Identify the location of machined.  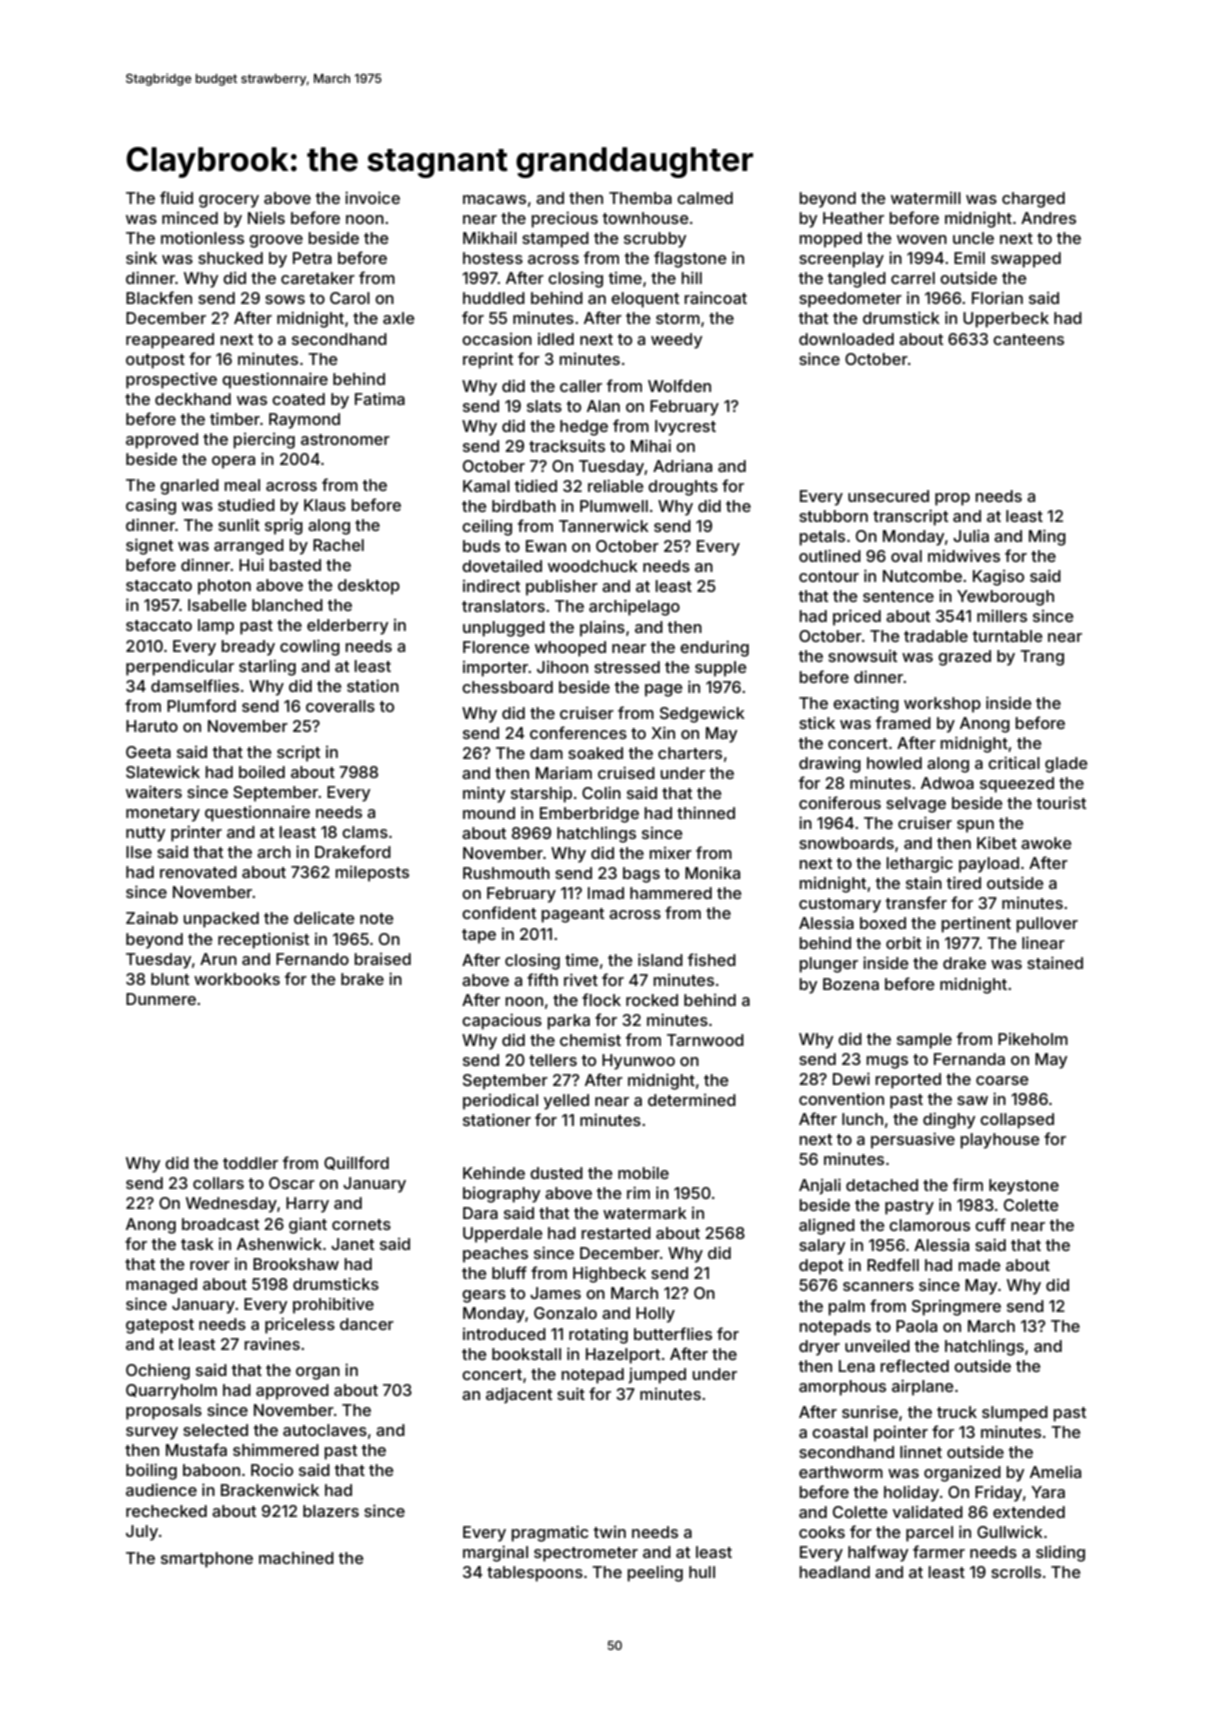
(296, 1558).
